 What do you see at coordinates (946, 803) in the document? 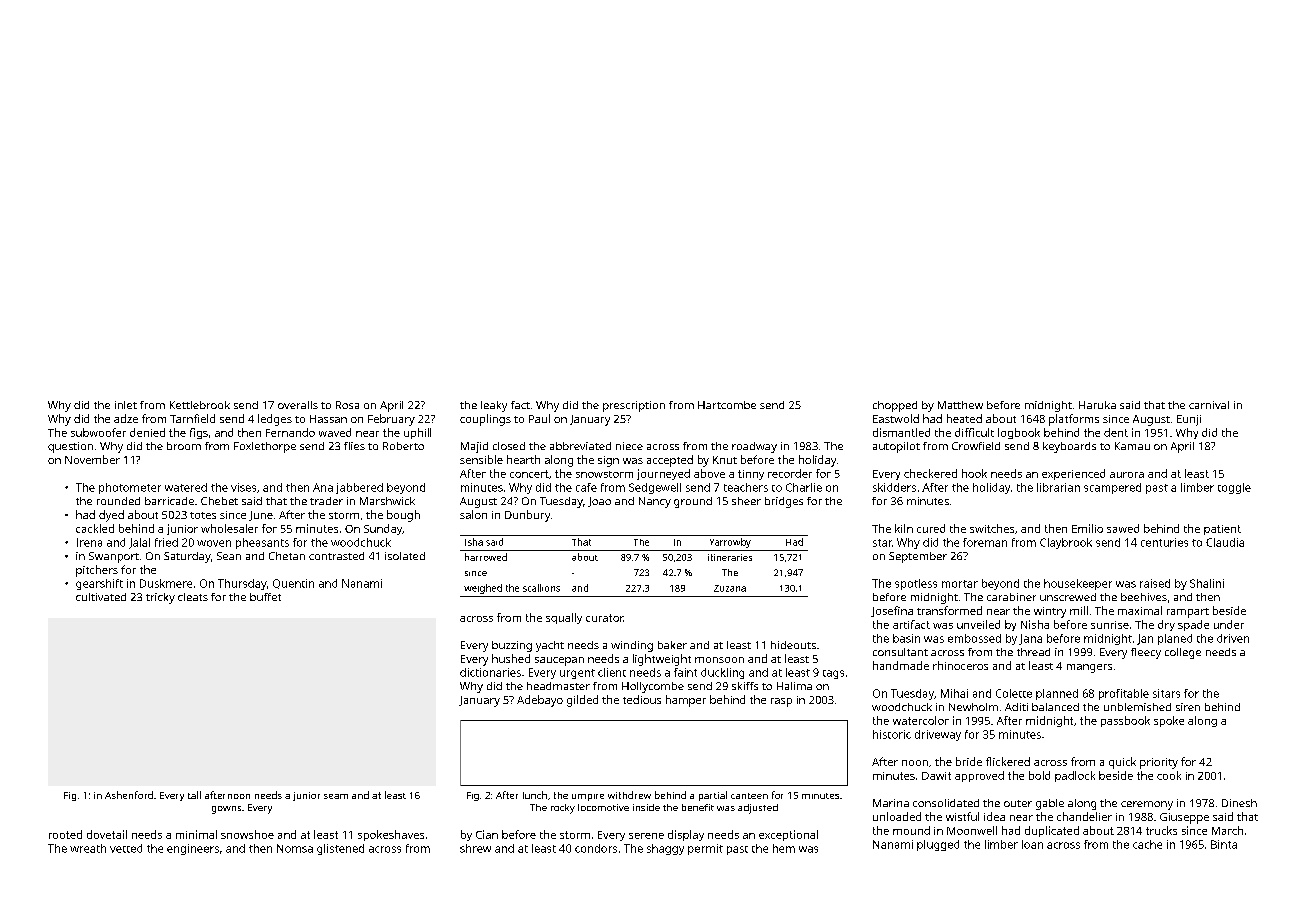
I see `consolidated` at bounding box center [946, 803].
